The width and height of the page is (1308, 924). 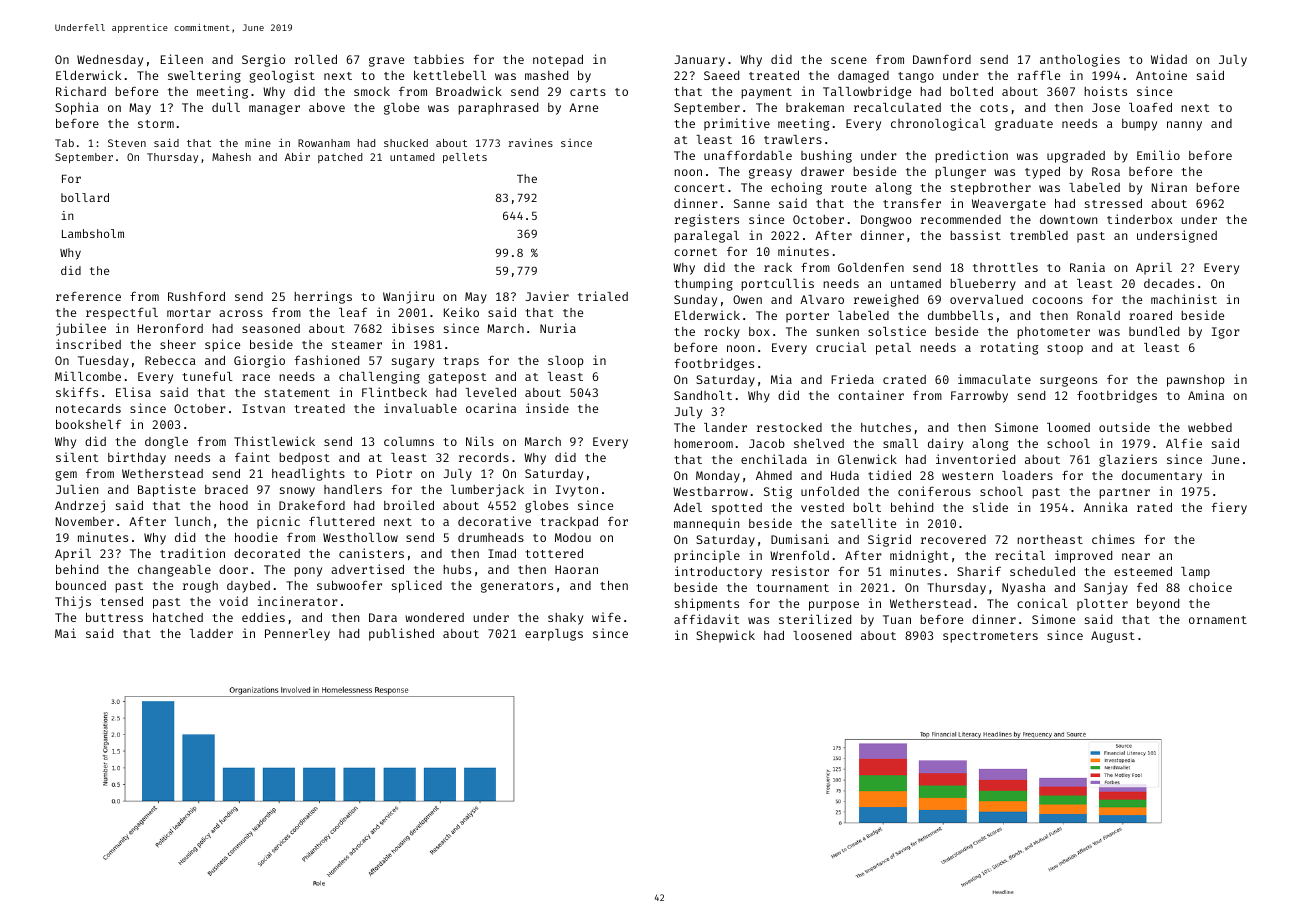 I want to click on Widad, so click(x=1169, y=59).
